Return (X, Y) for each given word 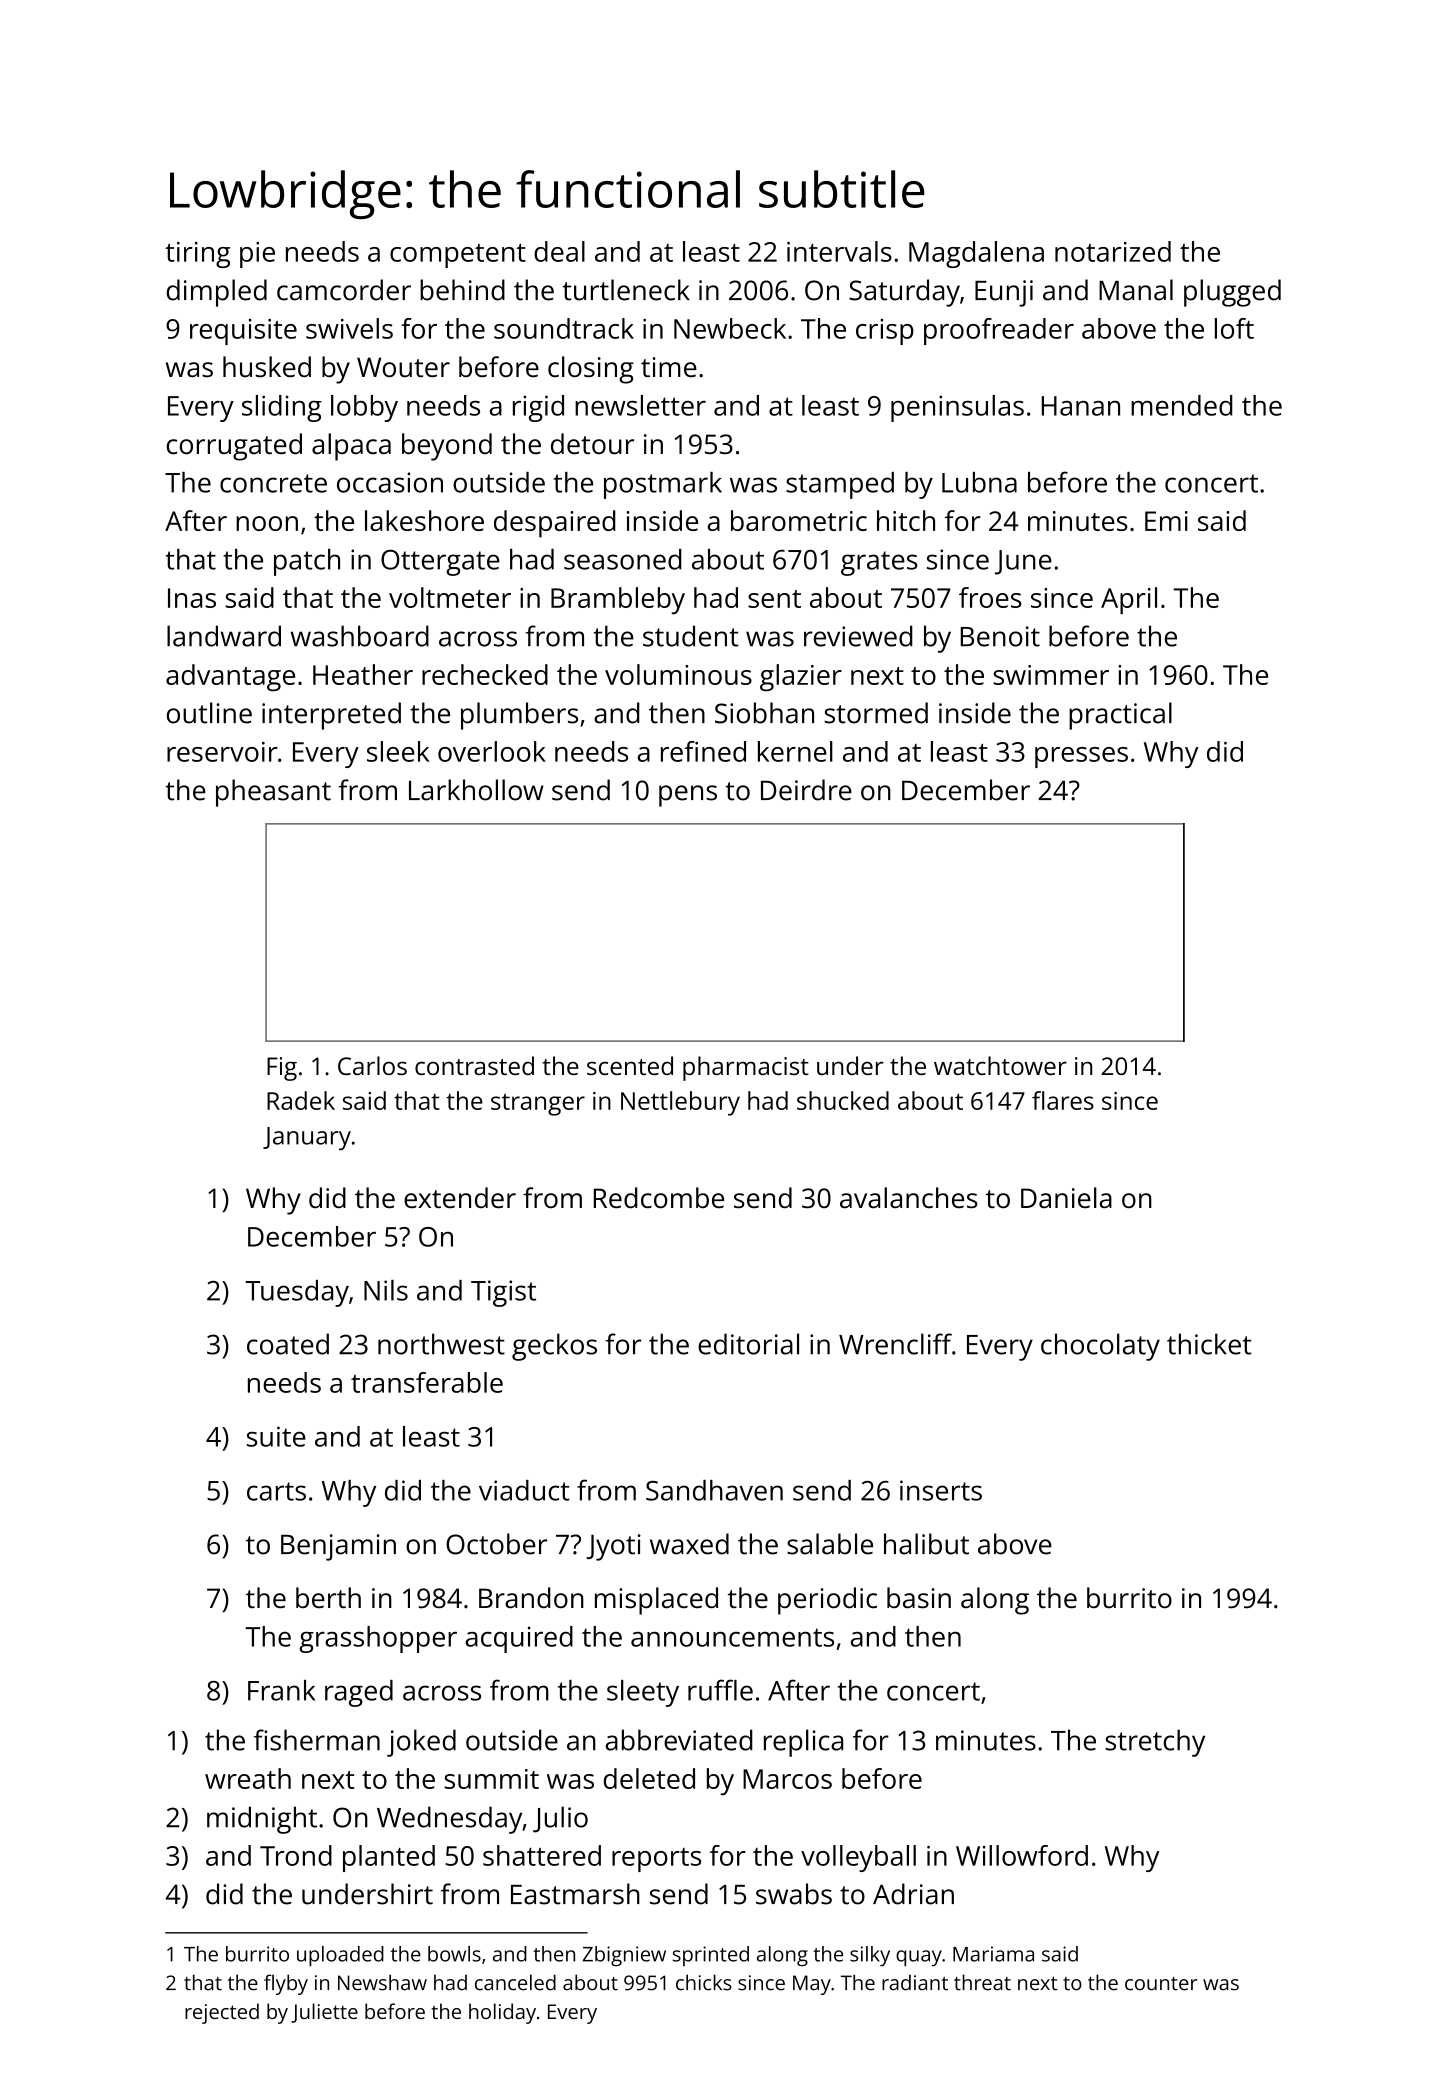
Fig (282, 1069)
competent (458, 256)
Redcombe (659, 1198)
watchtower (1000, 1065)
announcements (732, 1637)
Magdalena (976, 254)
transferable (427, 1382)
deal (559, 251)
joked (421, 1743)
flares (1063, 1100)
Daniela (1066, 1198)
